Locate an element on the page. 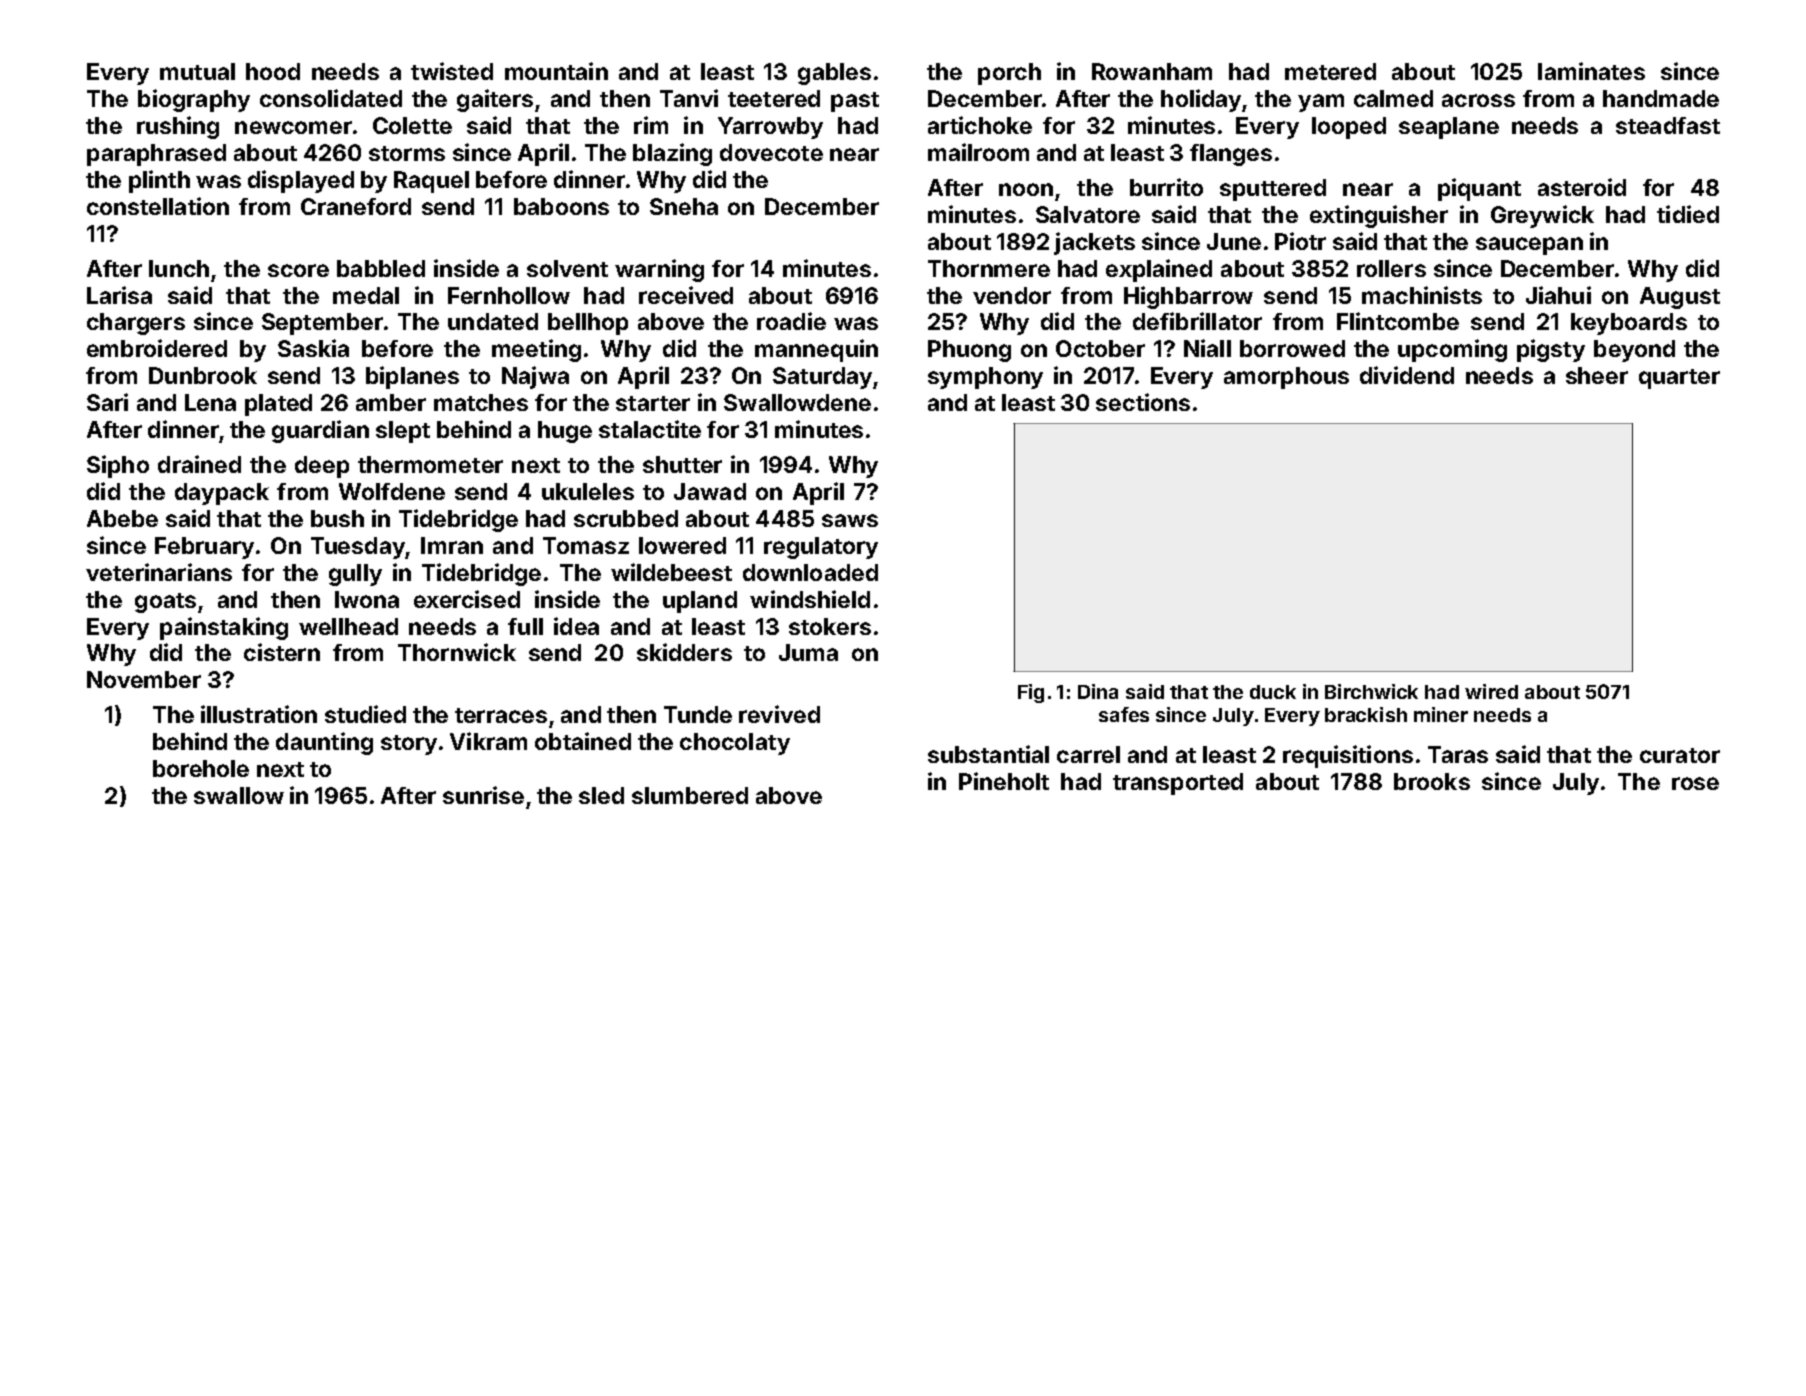 The image size is (1806, 1396). solvent is located at coordinates (567, 268).
